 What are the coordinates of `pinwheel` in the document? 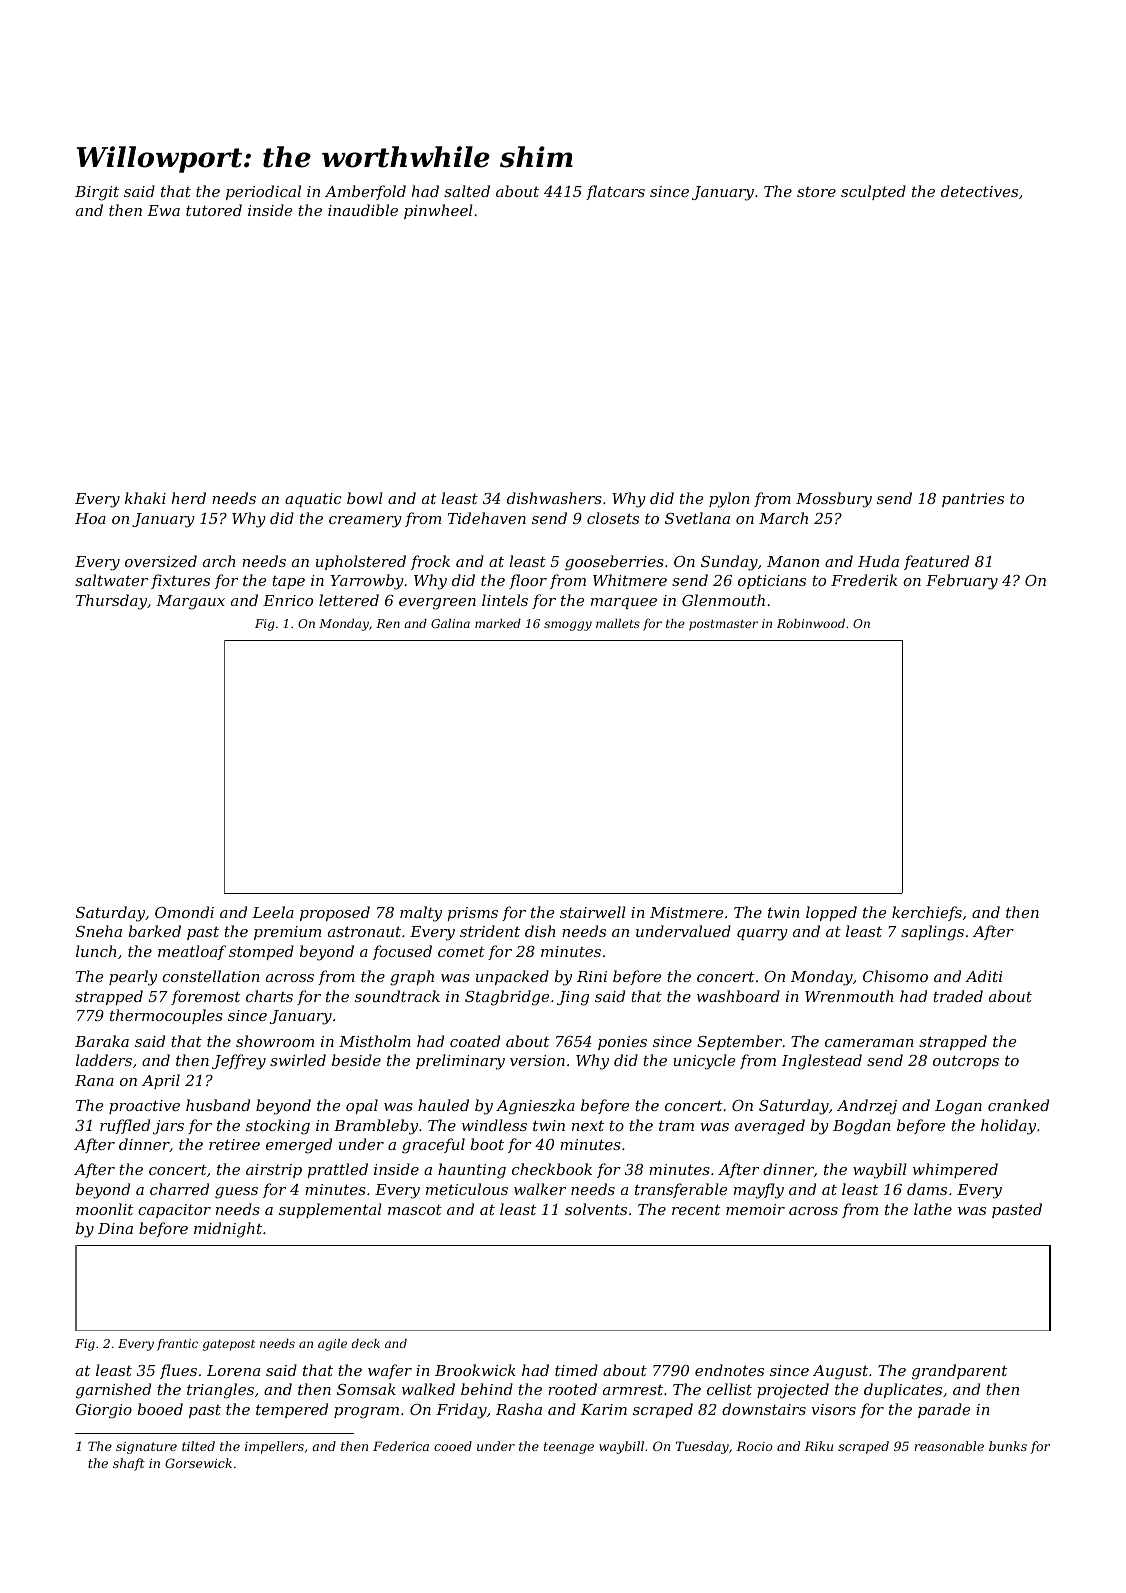 It's located at (438, 211).
